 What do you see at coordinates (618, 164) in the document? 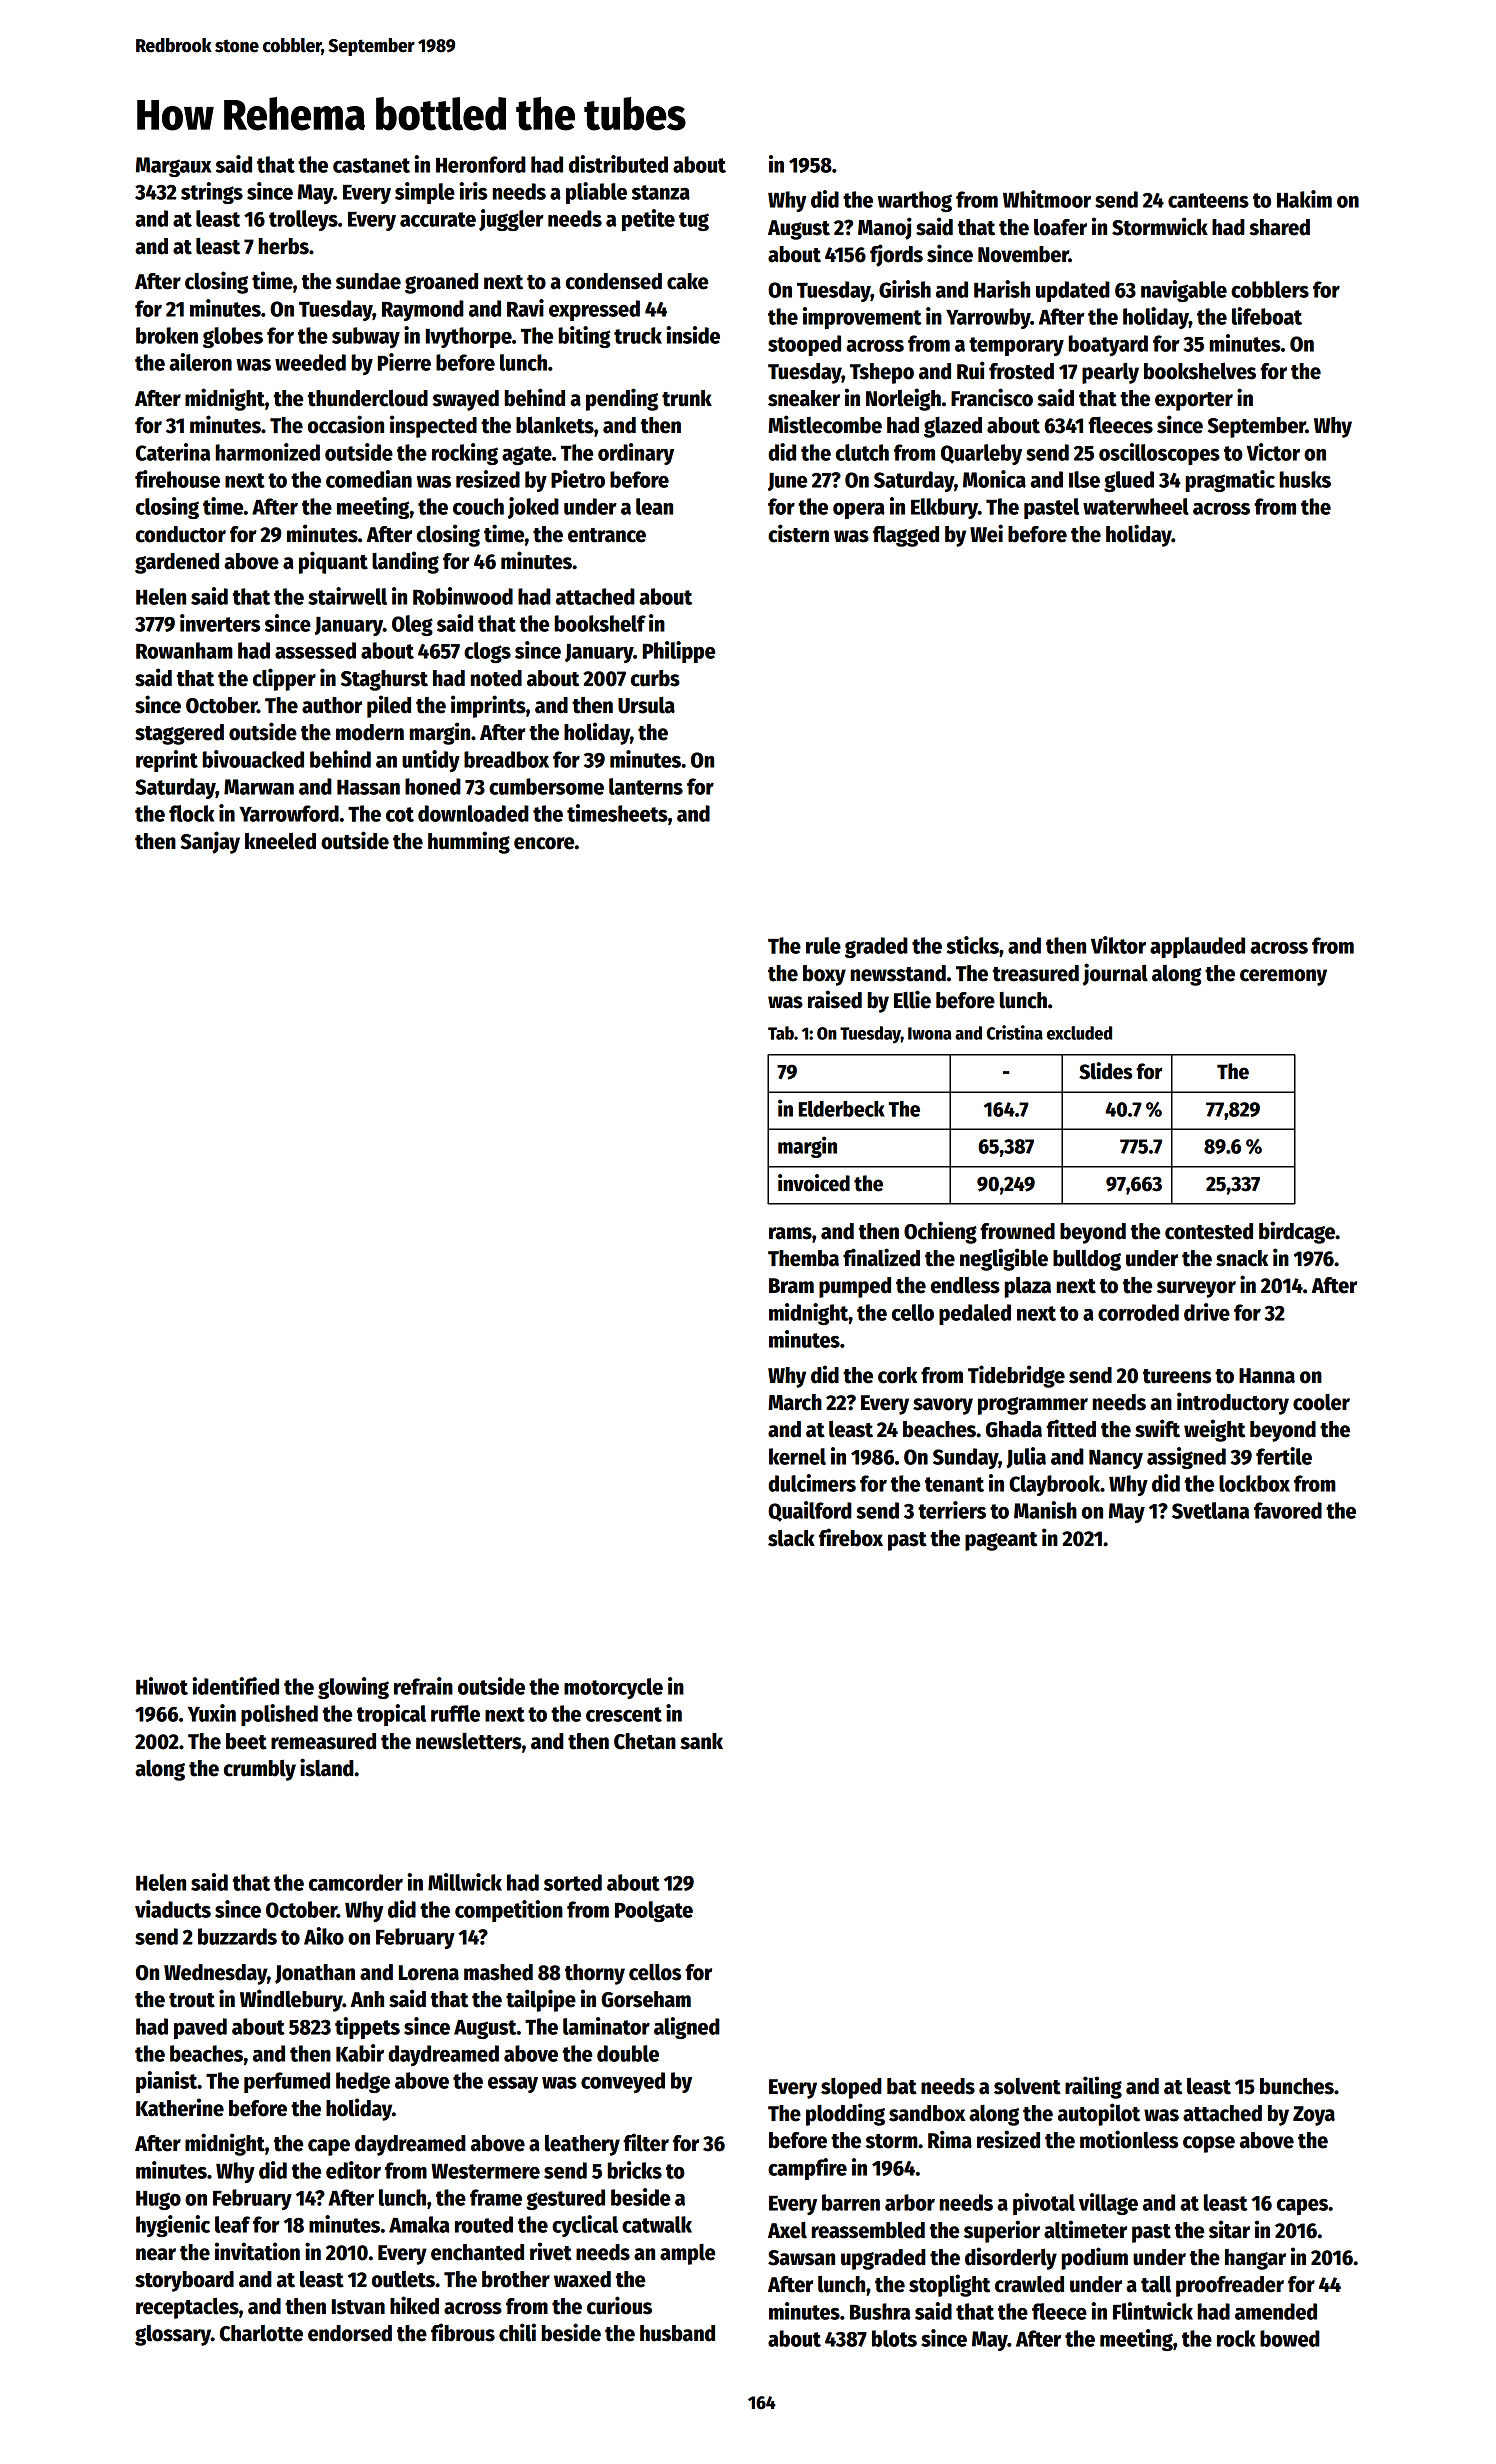
I see `distributed` at bounding box center [618, 164].
